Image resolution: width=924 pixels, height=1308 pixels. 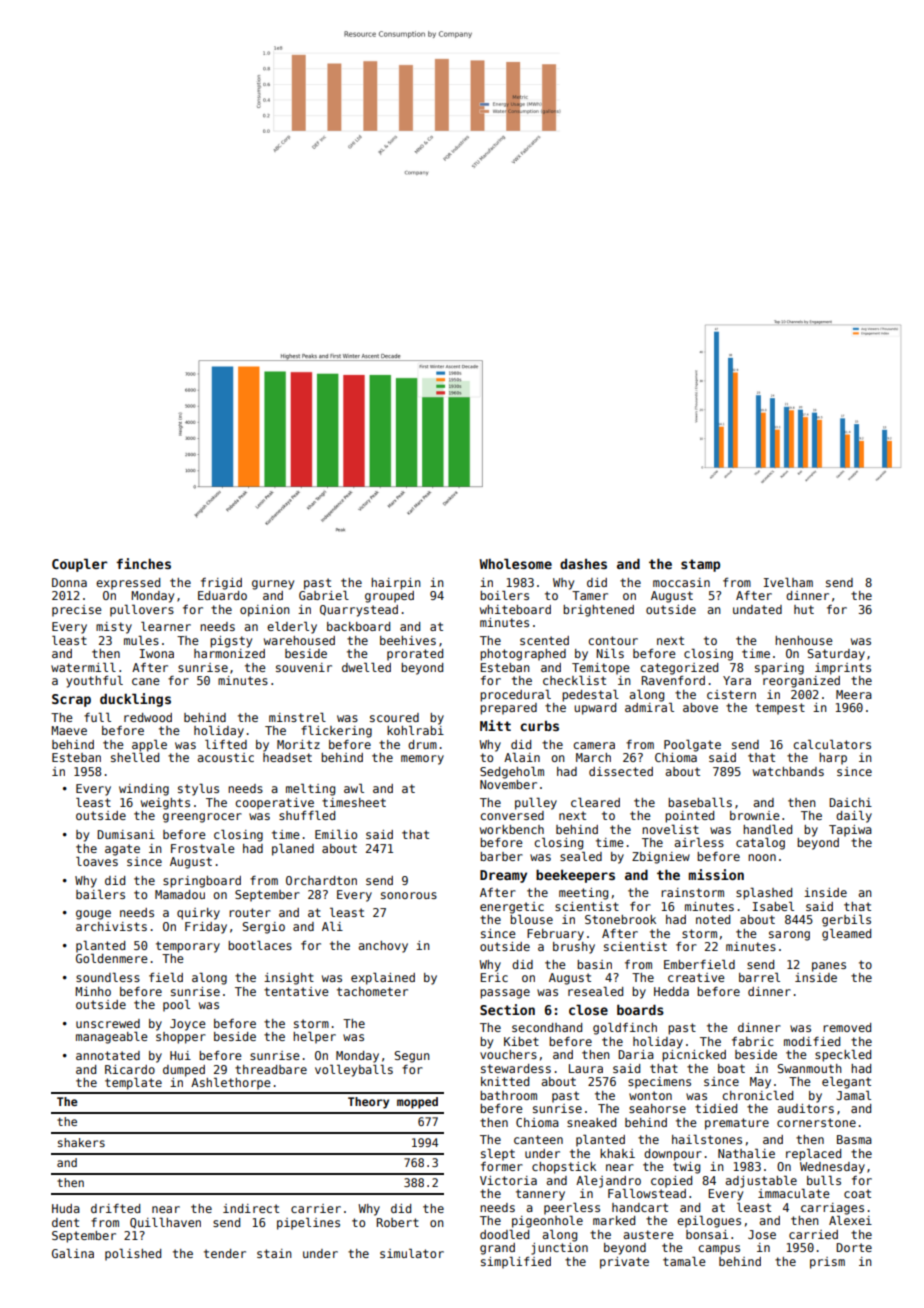 I want to click on stamp, so click(x=700, y=565).
